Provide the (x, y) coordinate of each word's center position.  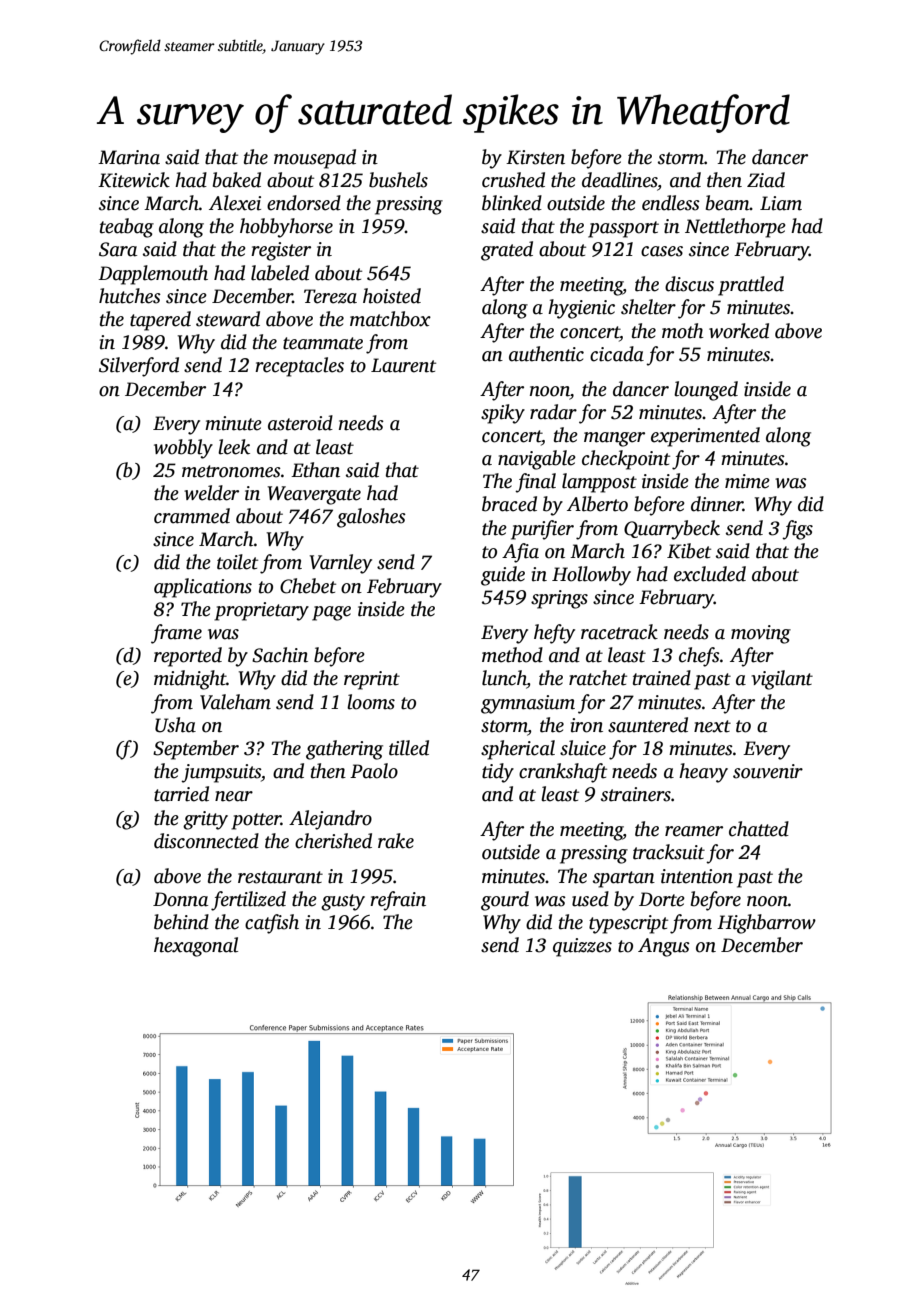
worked (739, 331)
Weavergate (314, 495)
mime (747, 481)
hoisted (392, 296)
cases (662, 251)
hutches (130, 296)
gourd (505, 901)
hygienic (581, 309)
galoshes (371, 518)
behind (181, 922)
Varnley (341, 564)
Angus (664, 947)
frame (176, 634)
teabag (127, 228)
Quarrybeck (672, 530)
